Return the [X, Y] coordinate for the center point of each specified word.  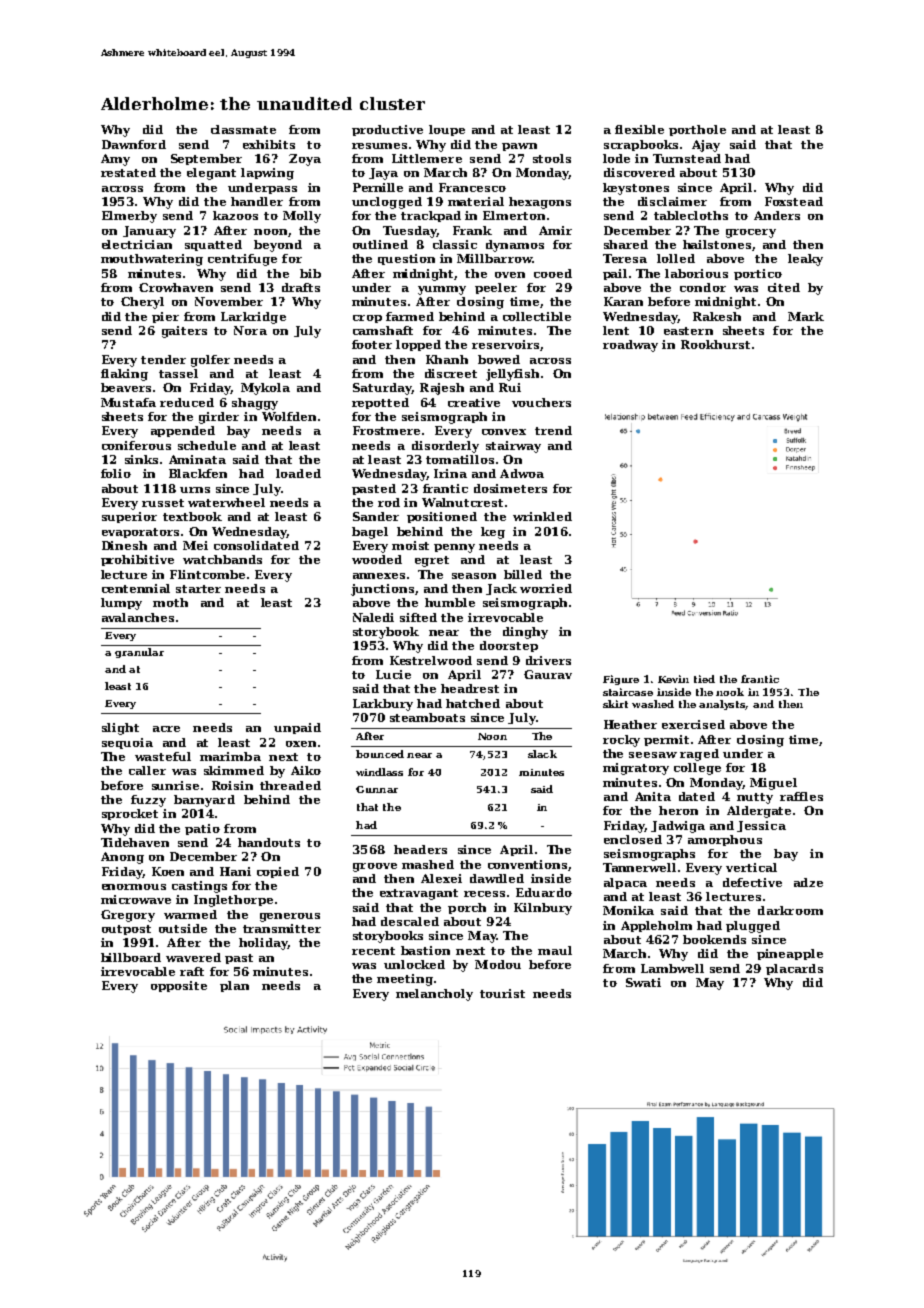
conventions [527, 864]
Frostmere [386, 430]
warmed [190, 914]
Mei [195, 545]
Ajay [706, 146]
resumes [379, 146]
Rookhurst [715, 344]
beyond [278, 246]
